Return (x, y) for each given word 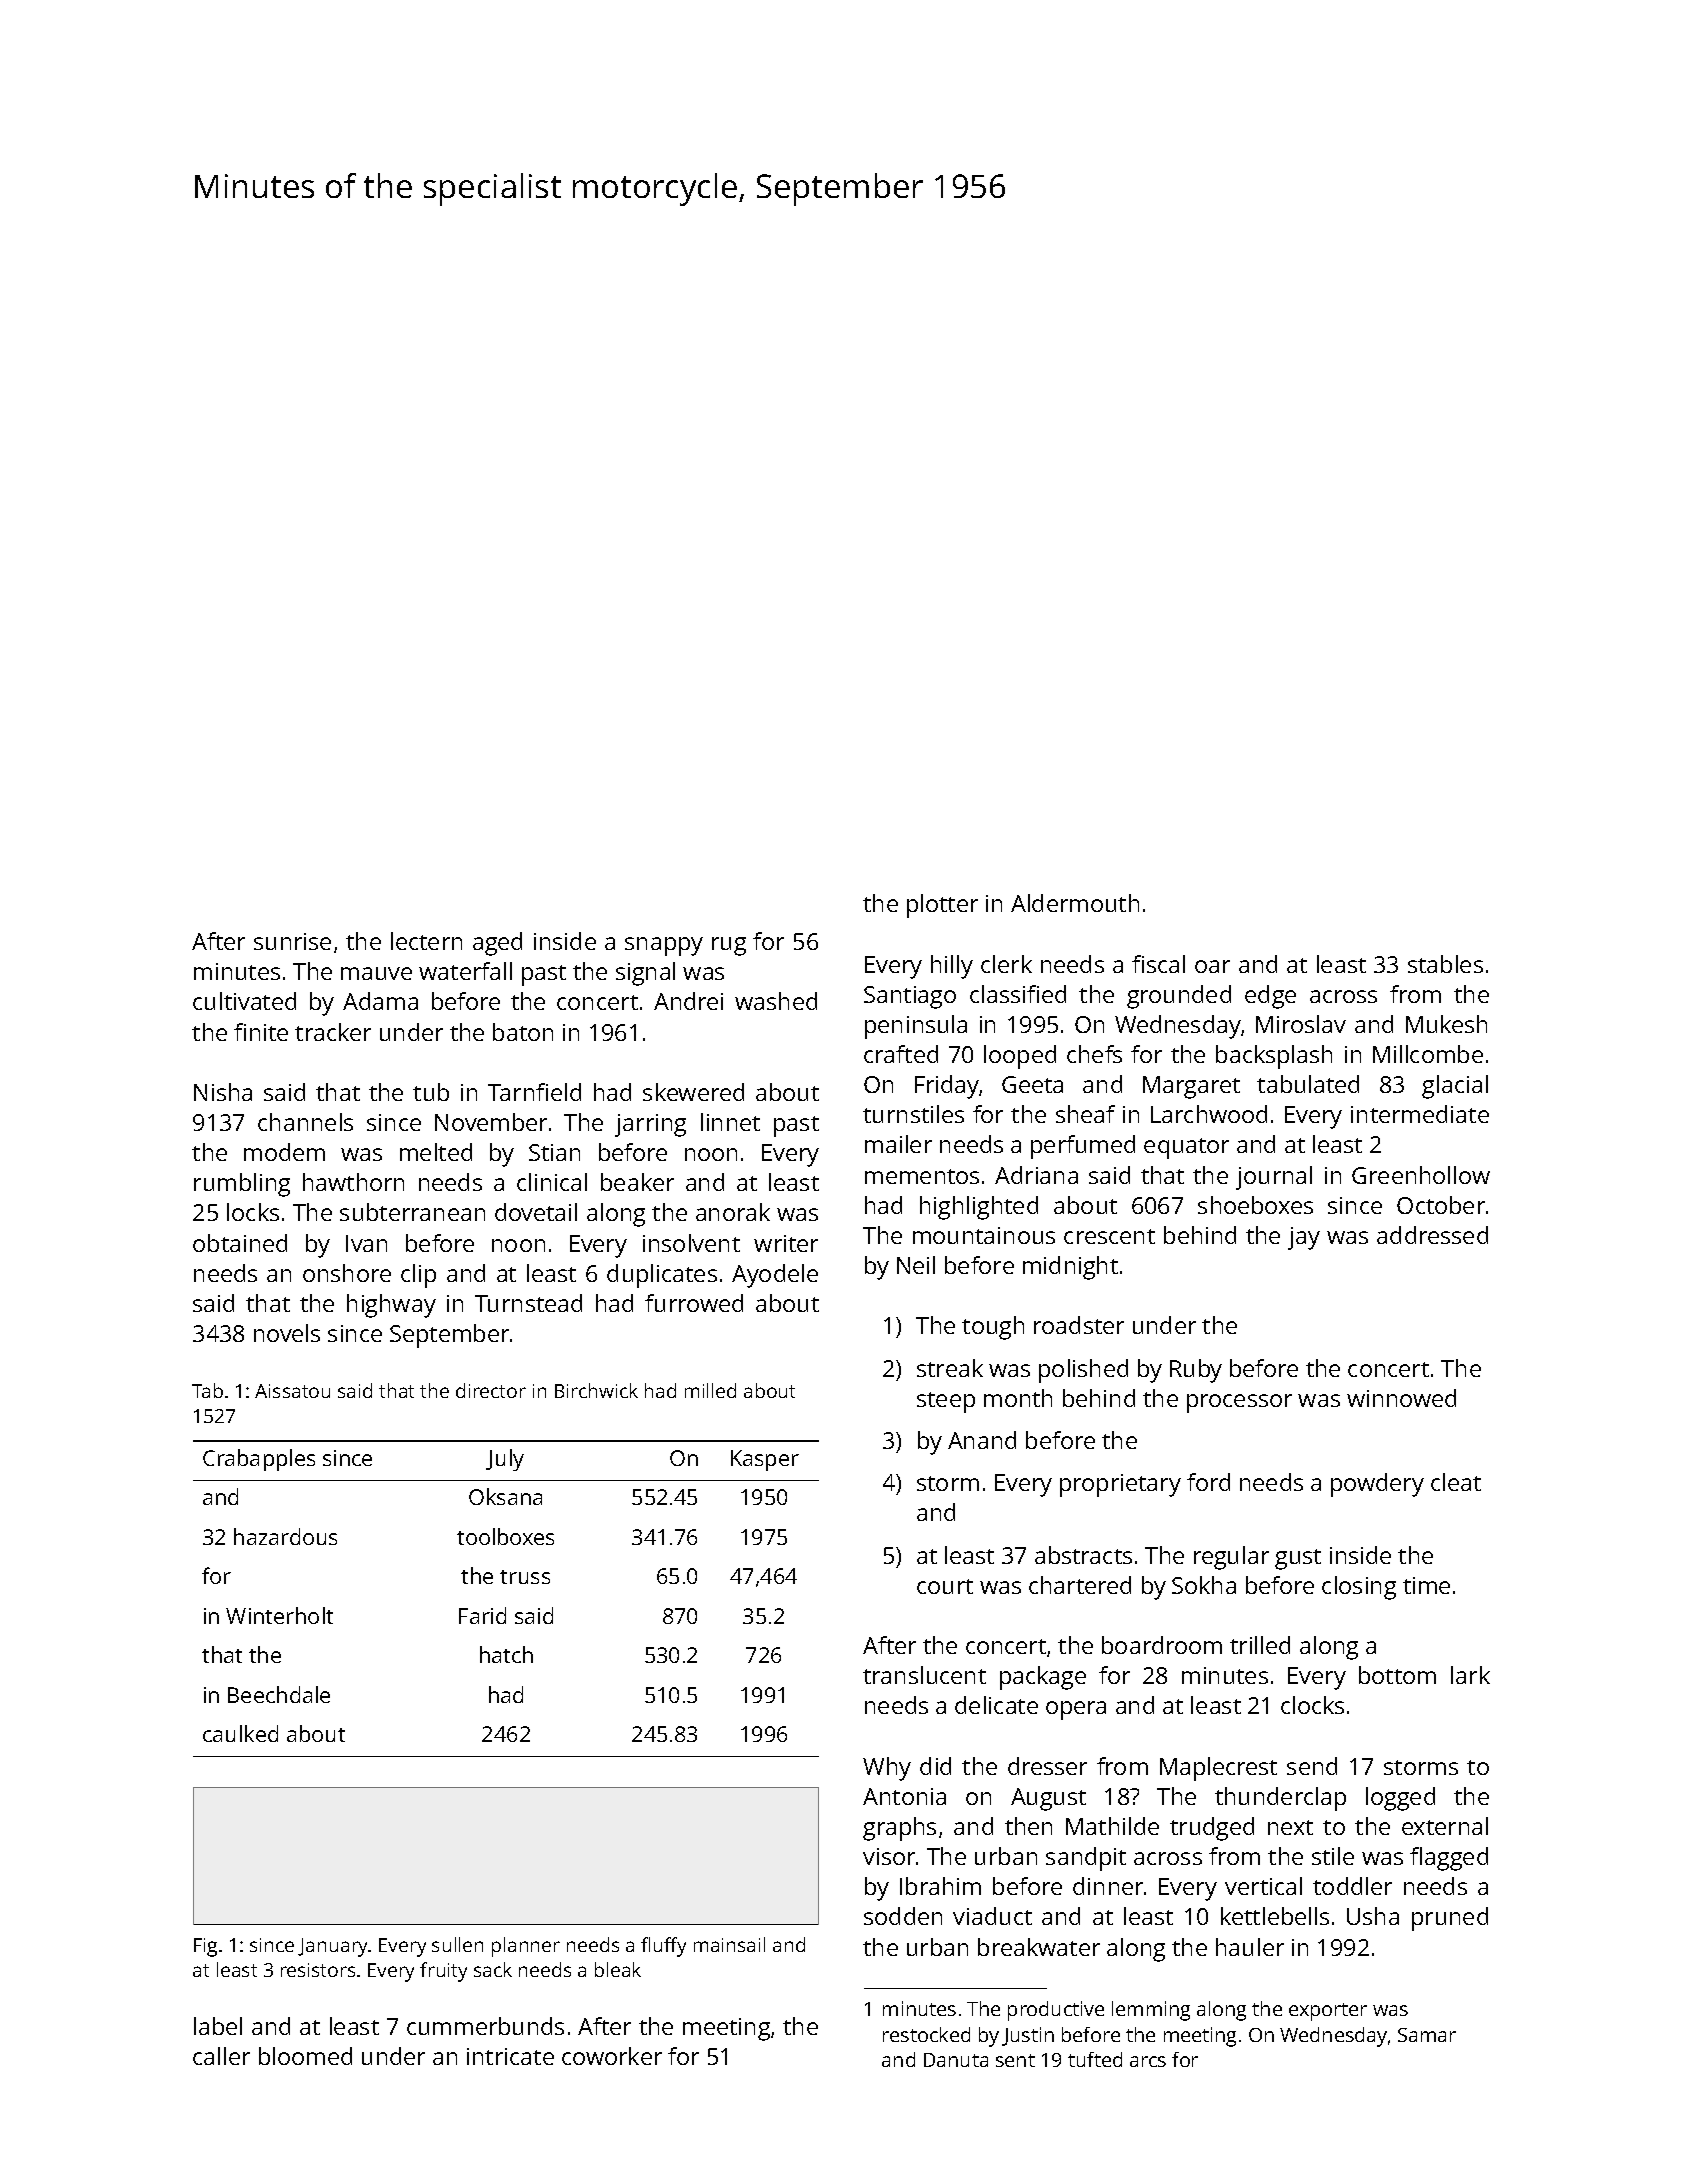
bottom (1397, 1675)
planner (526, 1947)
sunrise (292, 941)
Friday (947, 1087)
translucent (924, 1675)
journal (1274, 1178)
